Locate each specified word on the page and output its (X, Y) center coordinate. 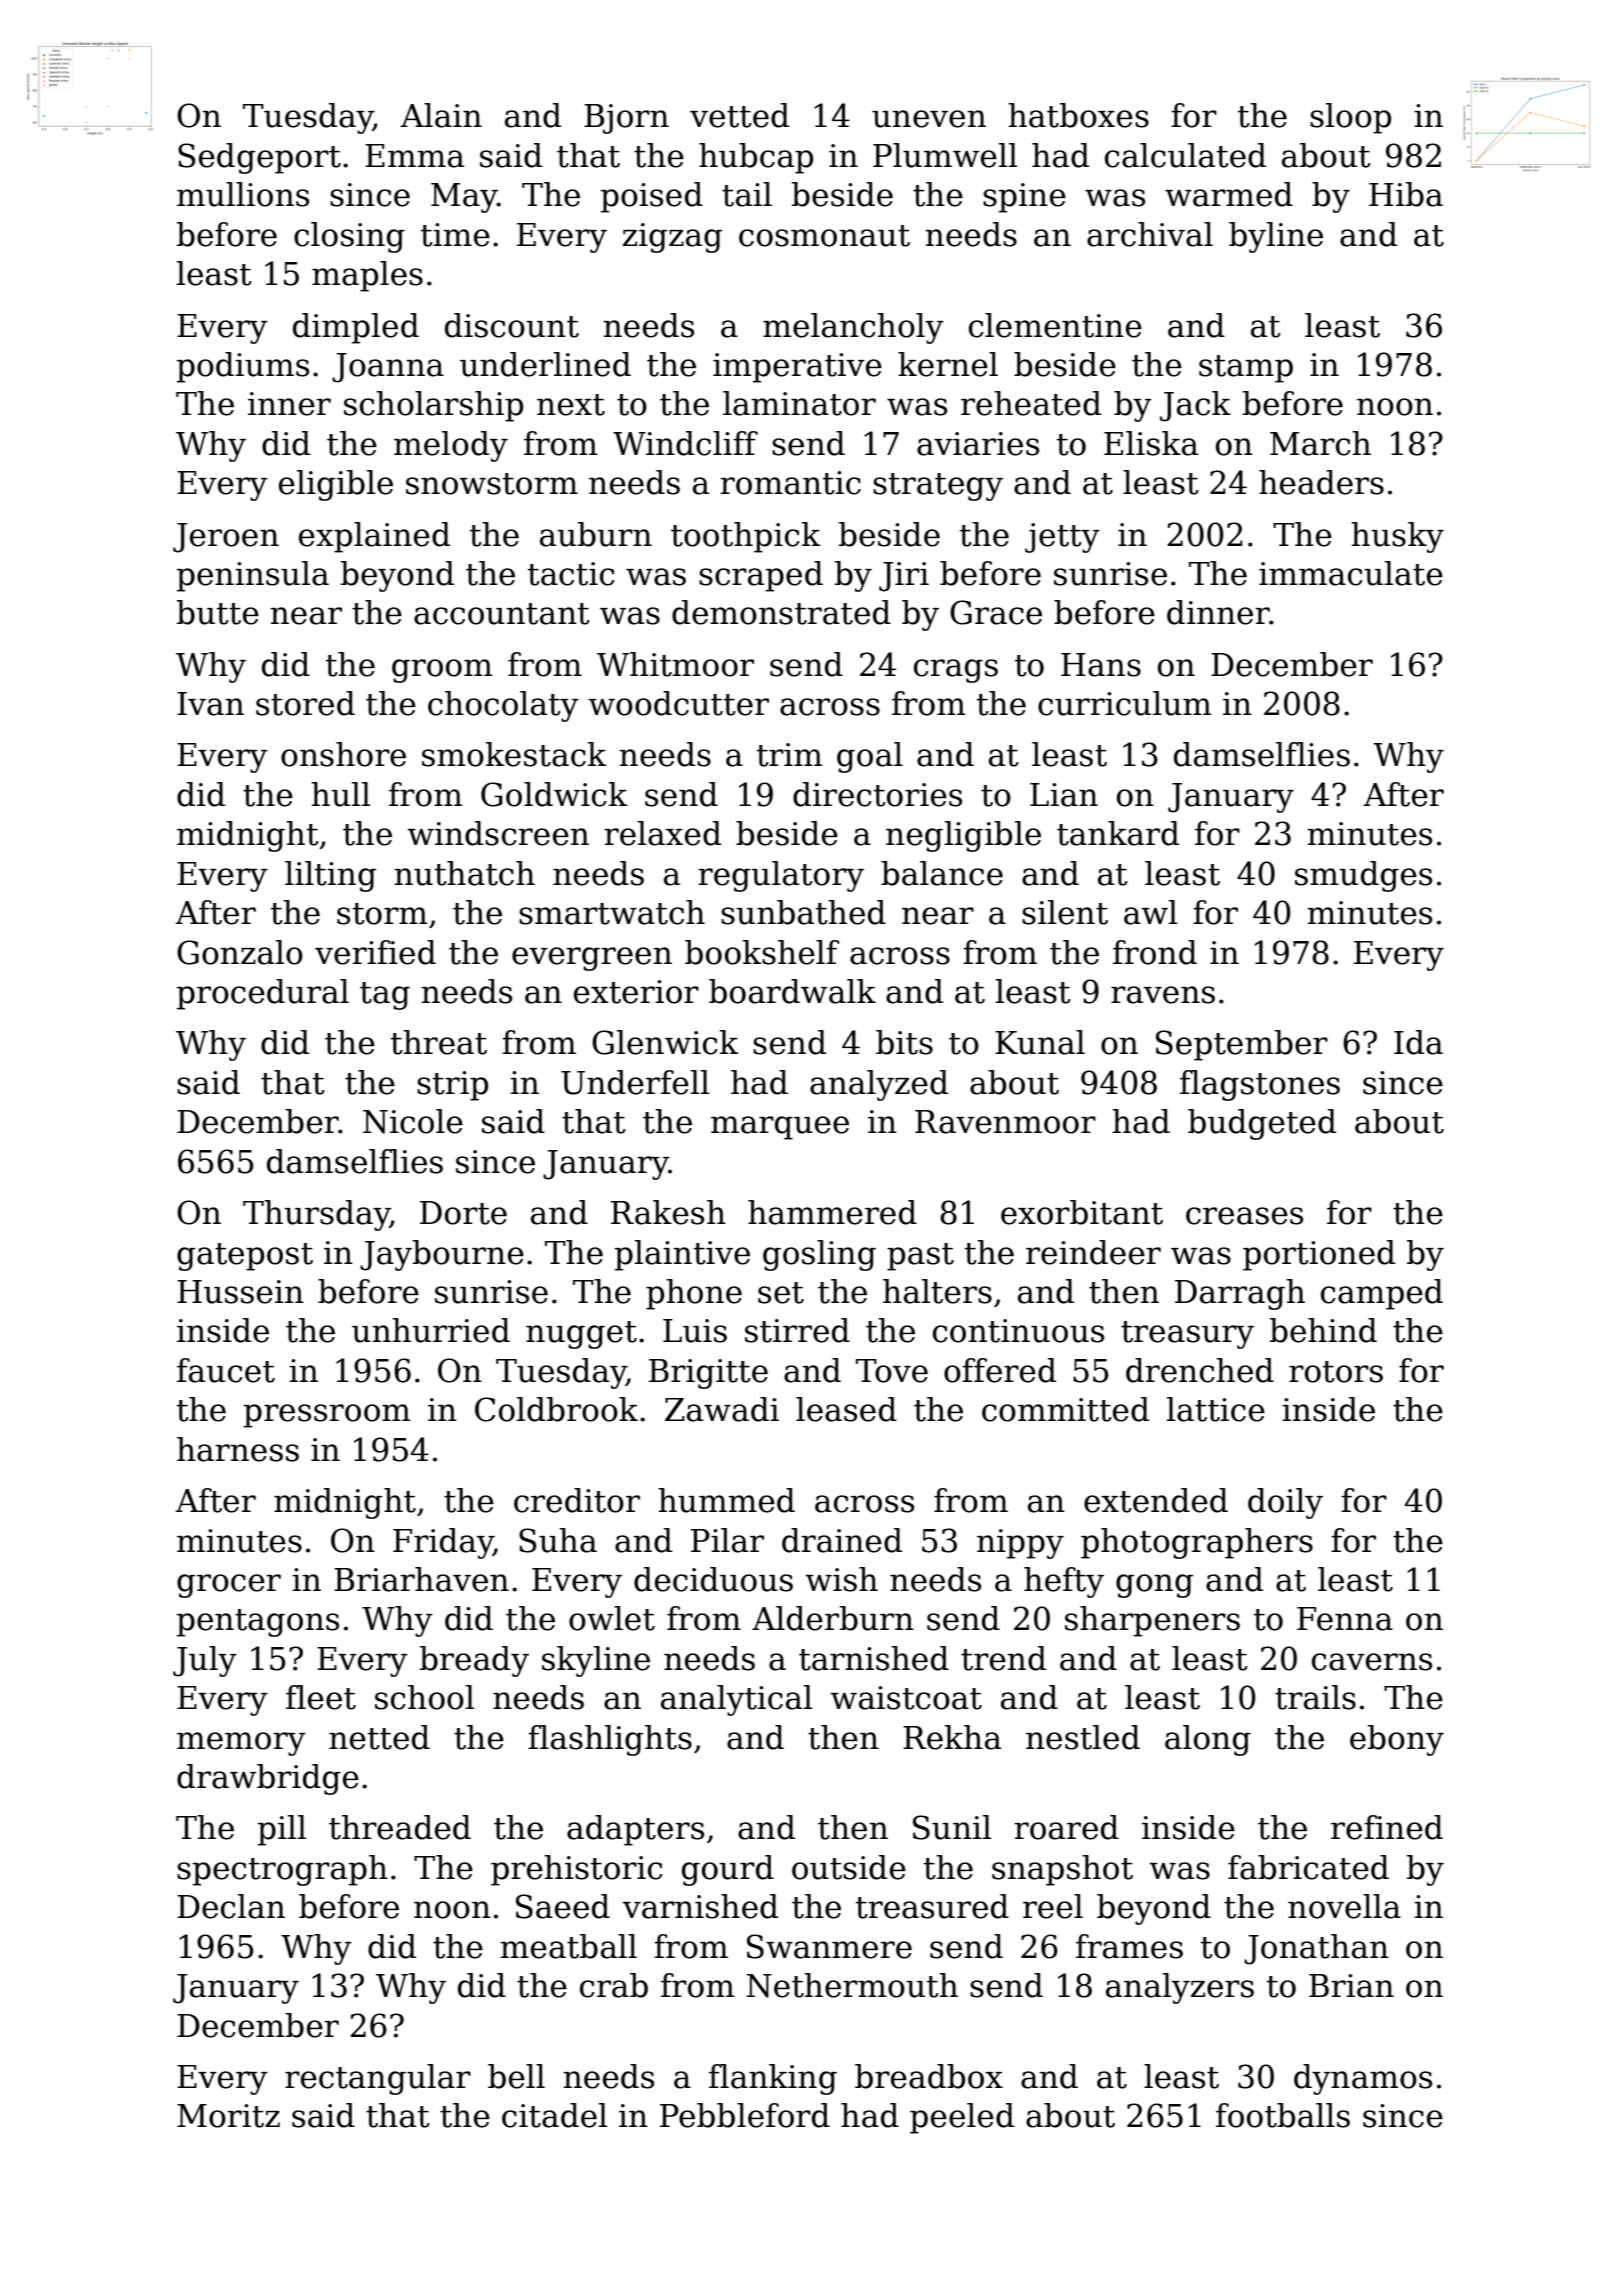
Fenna (1345, 1619)
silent (1065, 912)
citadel (554, 2115)
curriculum (1125, 703)
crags (956, 671)
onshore (343, 754)
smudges (1363, 876)
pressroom (327, 1416)
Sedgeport (259, 158)
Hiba (1406, 194)
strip (452, 1086)
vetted (739, 115)
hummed (726, 1500)
